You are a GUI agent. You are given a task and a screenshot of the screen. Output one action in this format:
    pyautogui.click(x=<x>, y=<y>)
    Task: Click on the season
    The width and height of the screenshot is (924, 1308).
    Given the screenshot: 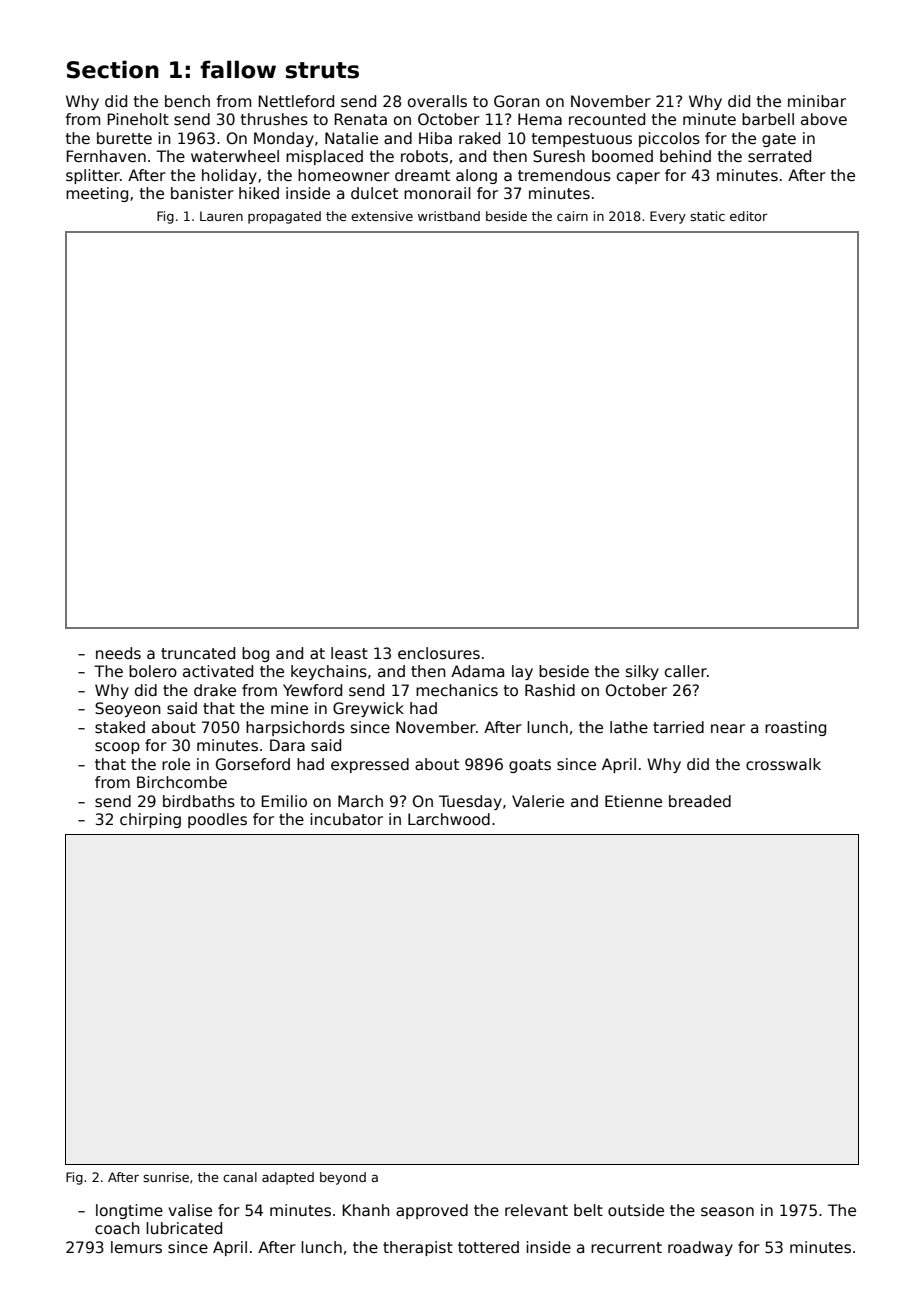 What is the action you would take?
    pyautogui.click(x=727, y=1212)
